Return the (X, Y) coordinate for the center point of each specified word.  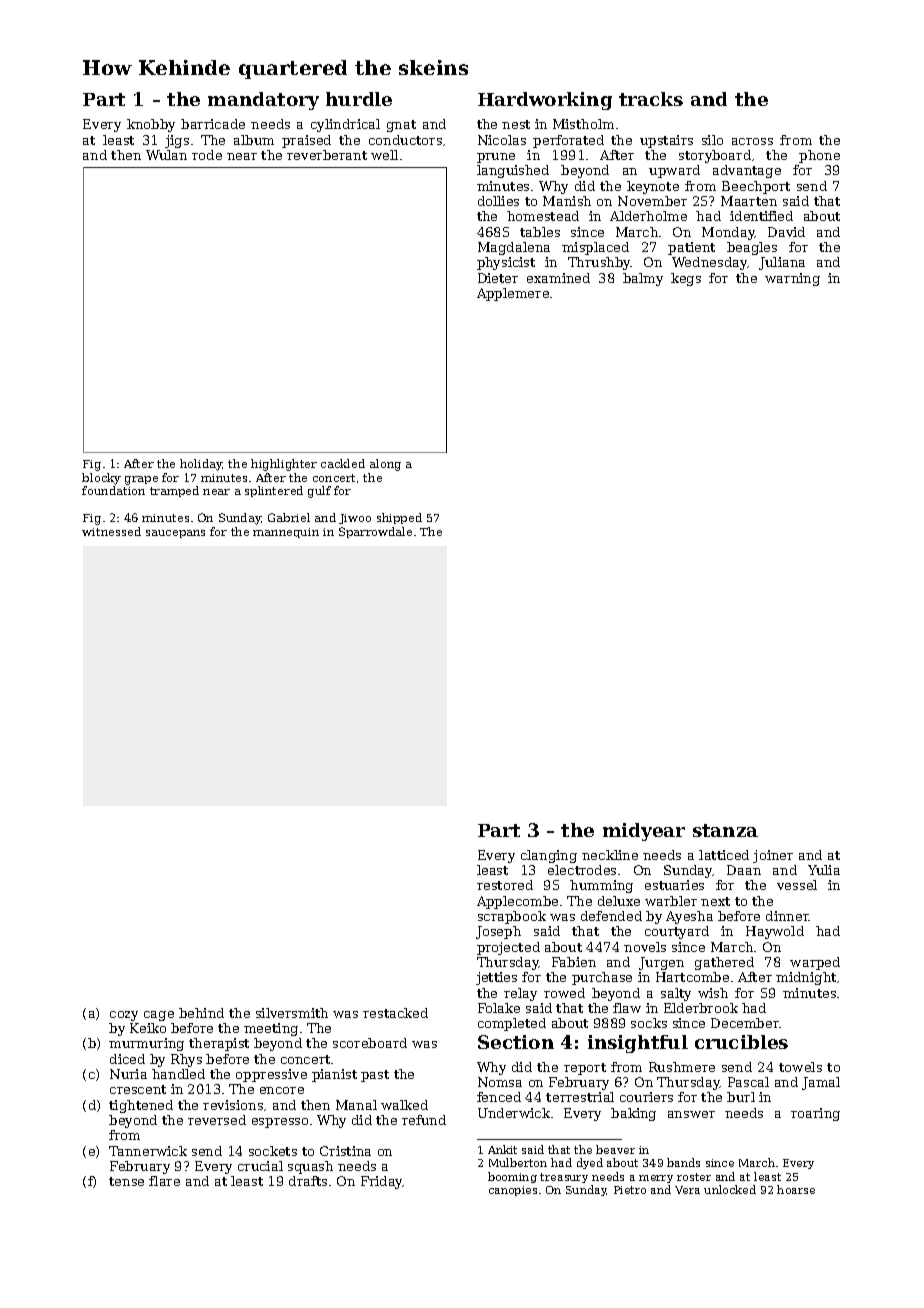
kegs (686, 279)
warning (792, 279)
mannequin (286, 533)
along (385, 465)
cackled (343, 463)
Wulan (166, 155)
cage (159, 1016)
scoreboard (370, 1043)
